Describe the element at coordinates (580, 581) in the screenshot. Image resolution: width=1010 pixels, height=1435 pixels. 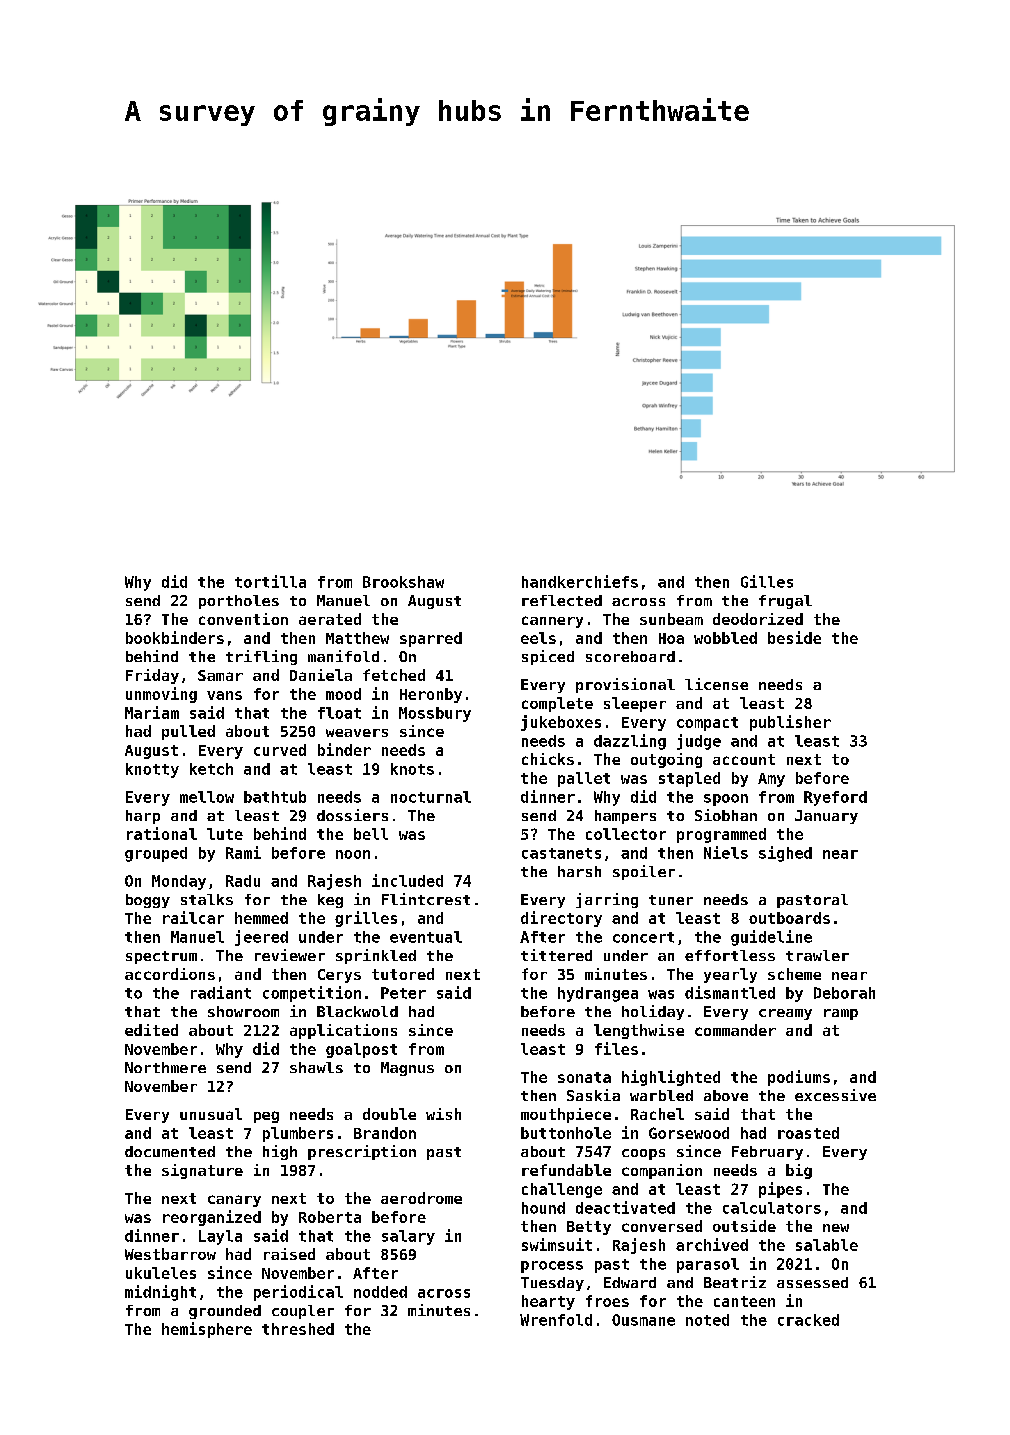
I see `handkerchiefs` at that location.
